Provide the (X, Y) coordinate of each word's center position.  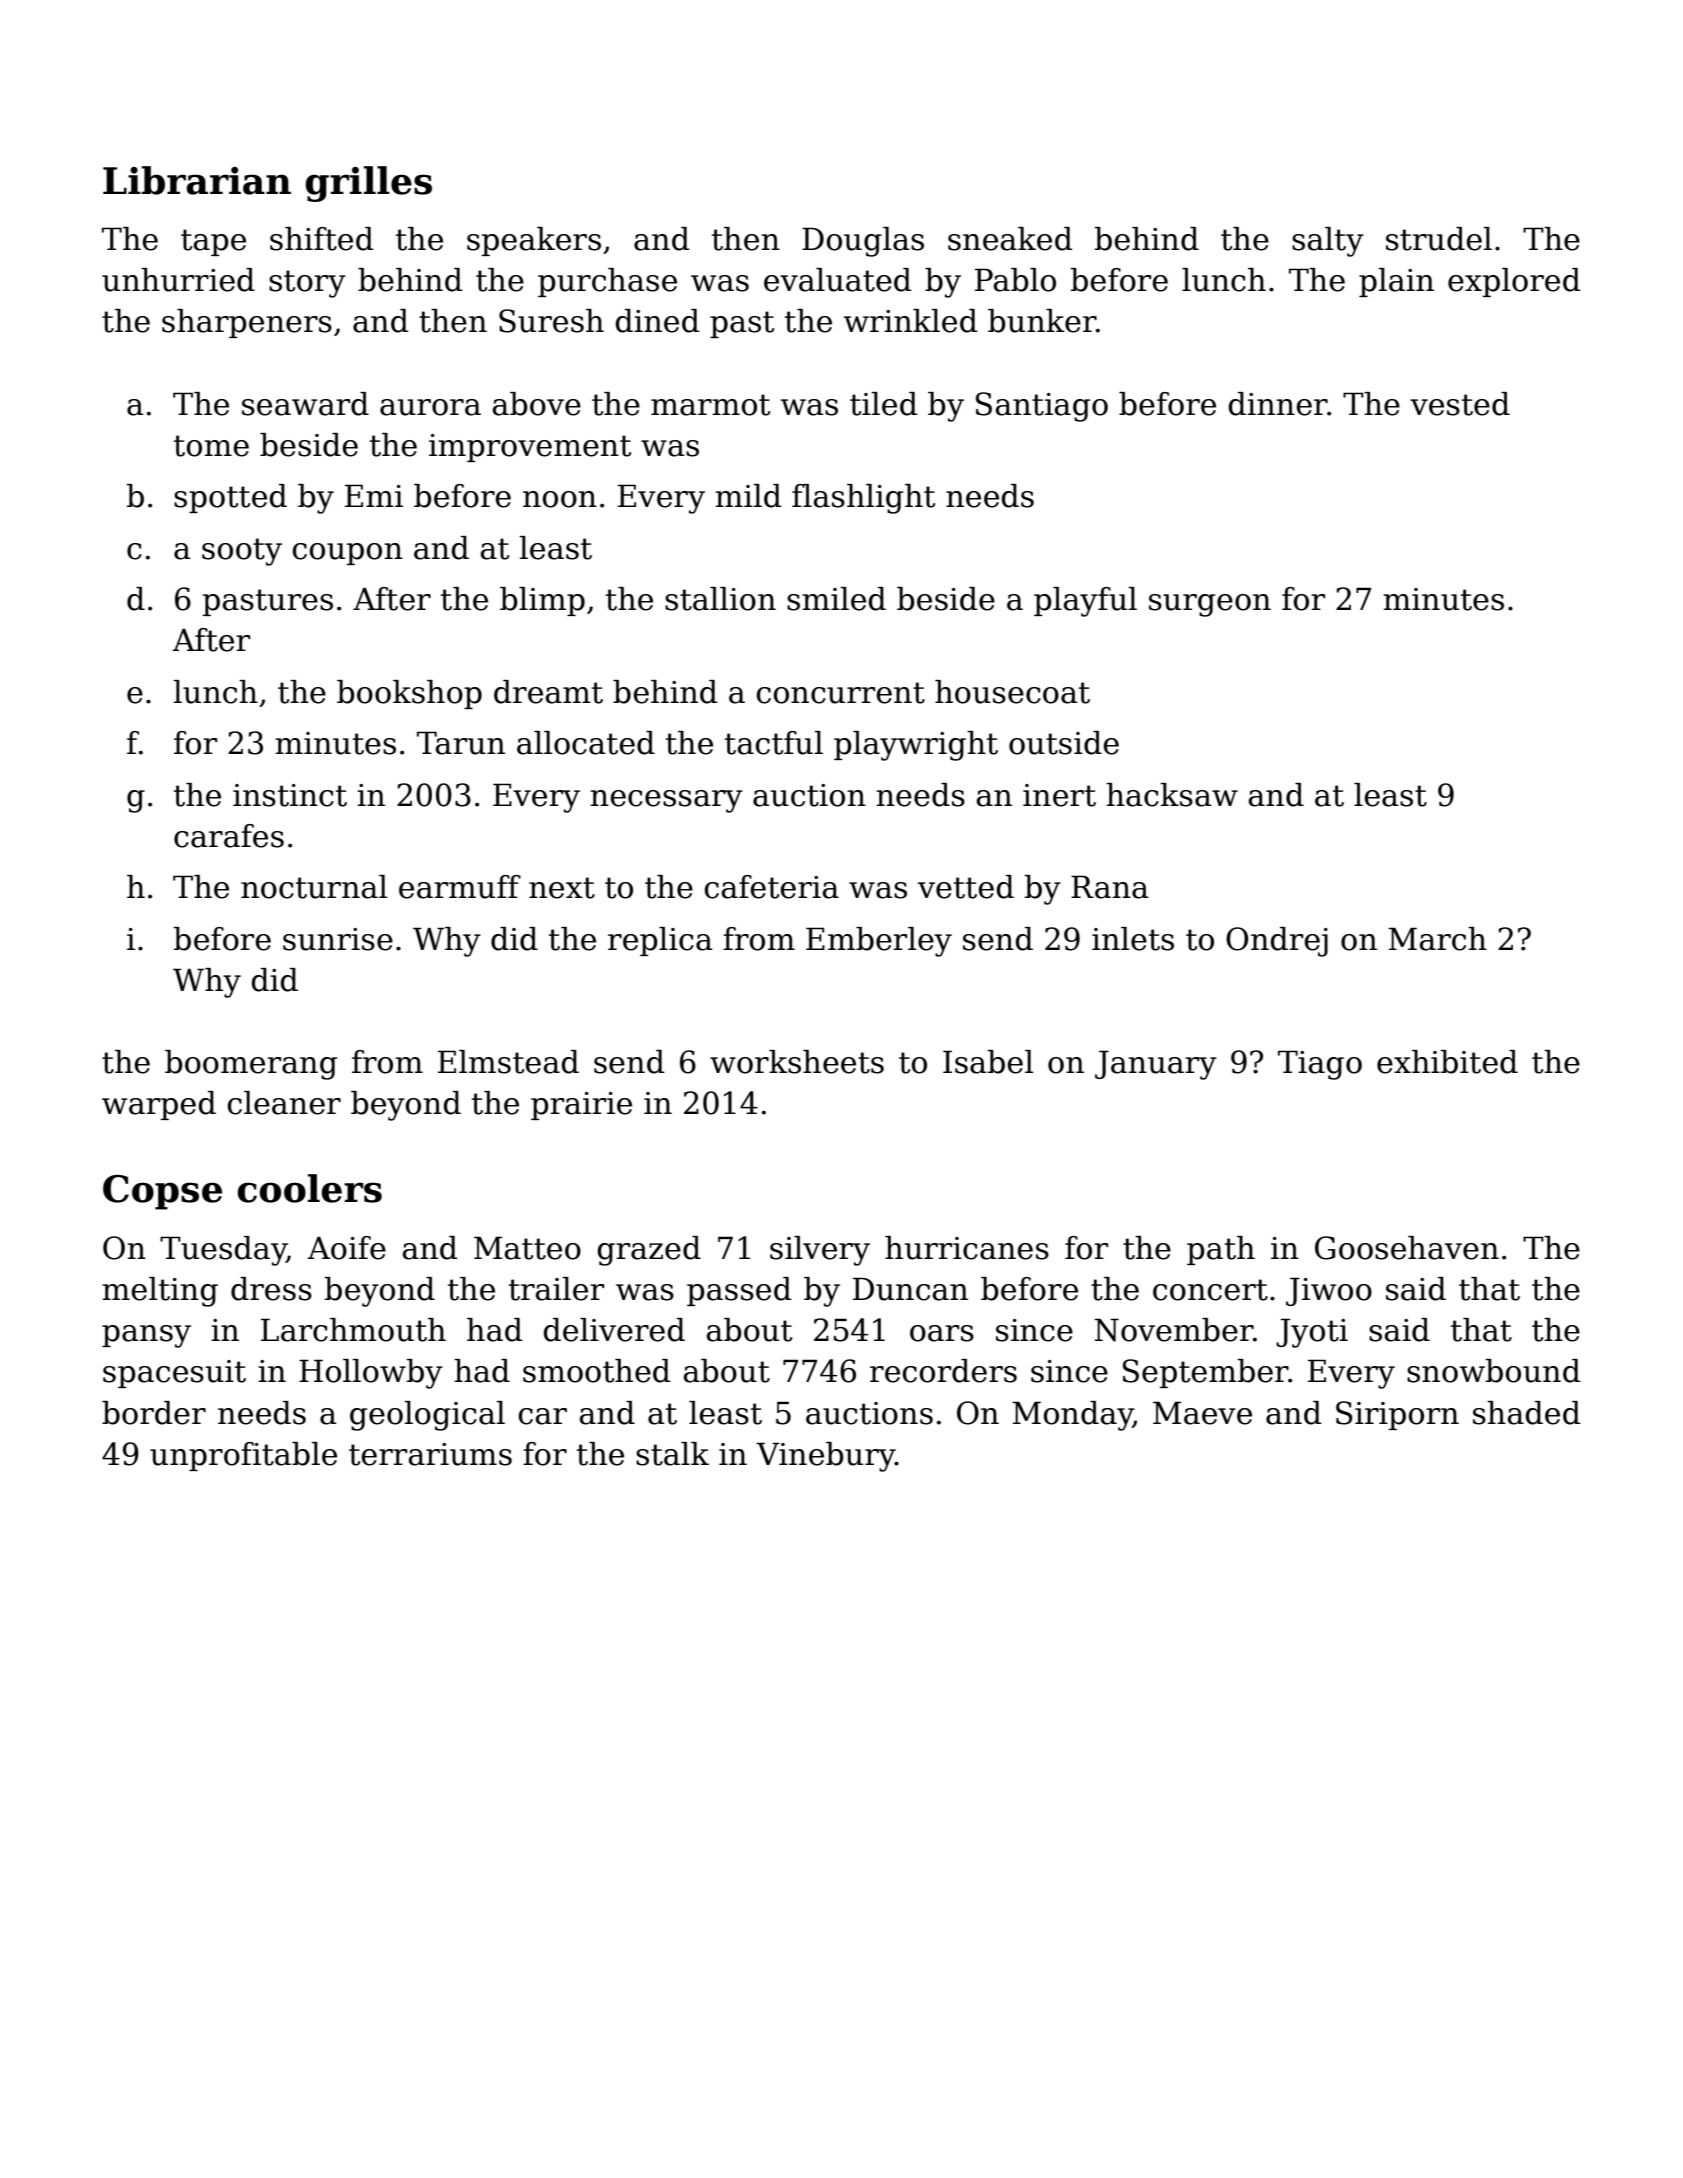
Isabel (988, 1062)
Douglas (863, 242)
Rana (1110, 887)
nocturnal (314, 887)
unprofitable (243, 1456)
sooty (242, 552)
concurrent (840, 693)
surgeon (1210, 605)
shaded (1527, 1413)
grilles (368, 184)
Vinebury (825, 1457)
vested (1460, 404)
